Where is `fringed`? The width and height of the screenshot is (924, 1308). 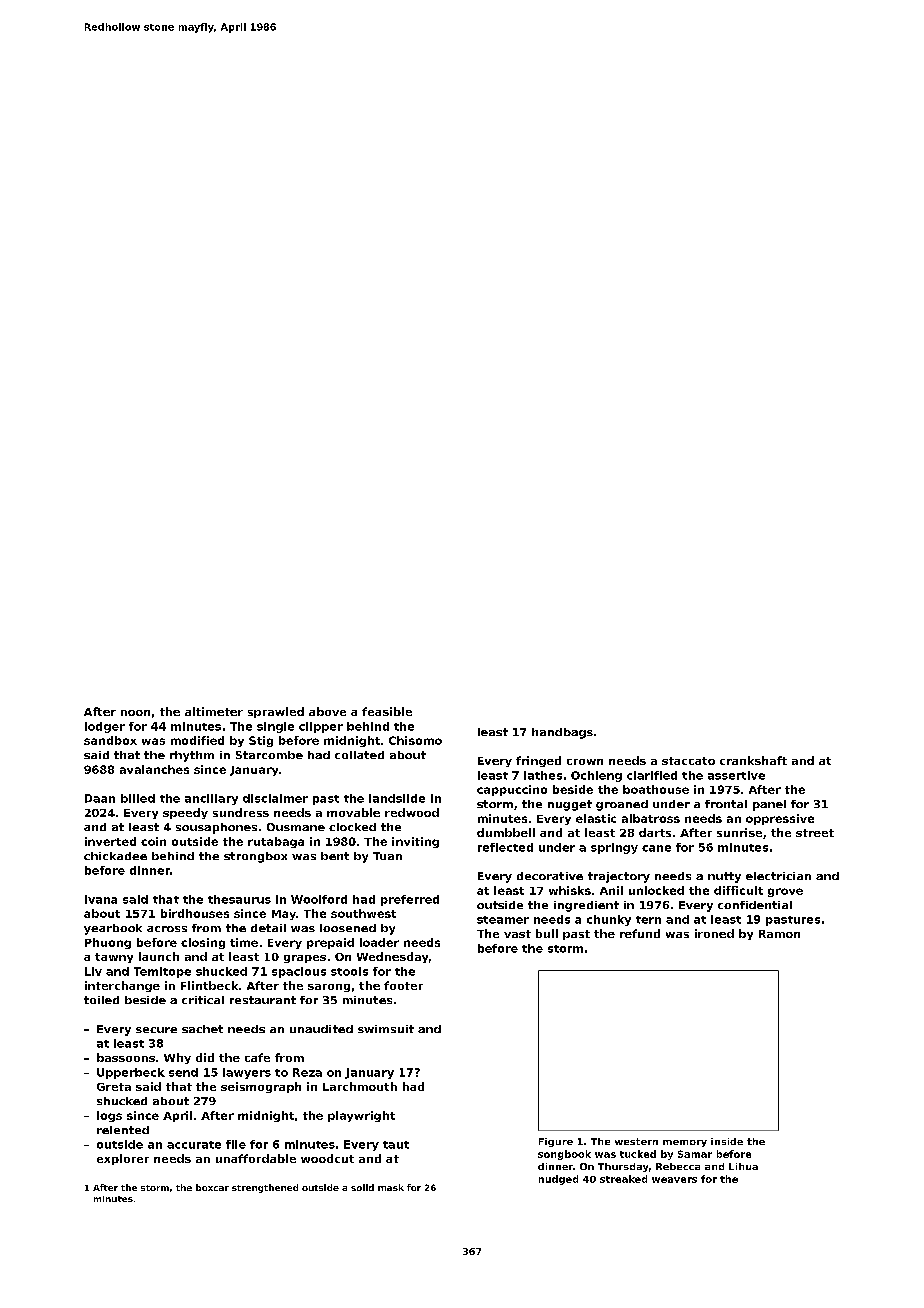
fringed is located at coordinates (538, 761).
